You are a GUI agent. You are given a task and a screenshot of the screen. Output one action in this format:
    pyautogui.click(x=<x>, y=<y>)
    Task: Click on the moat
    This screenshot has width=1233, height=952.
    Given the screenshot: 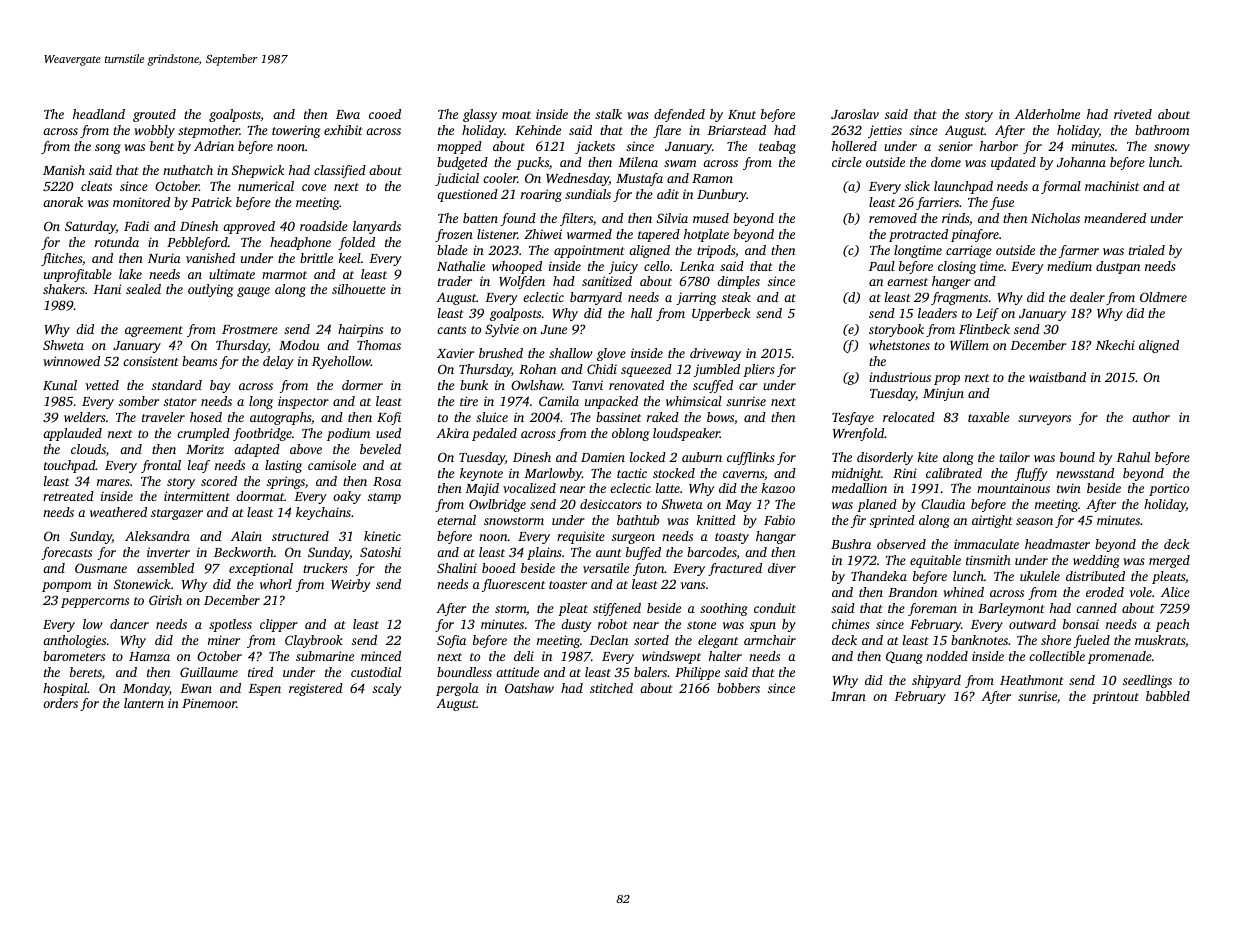 What is the action you would take?
    pyautogui.click(x=516, y=115)
